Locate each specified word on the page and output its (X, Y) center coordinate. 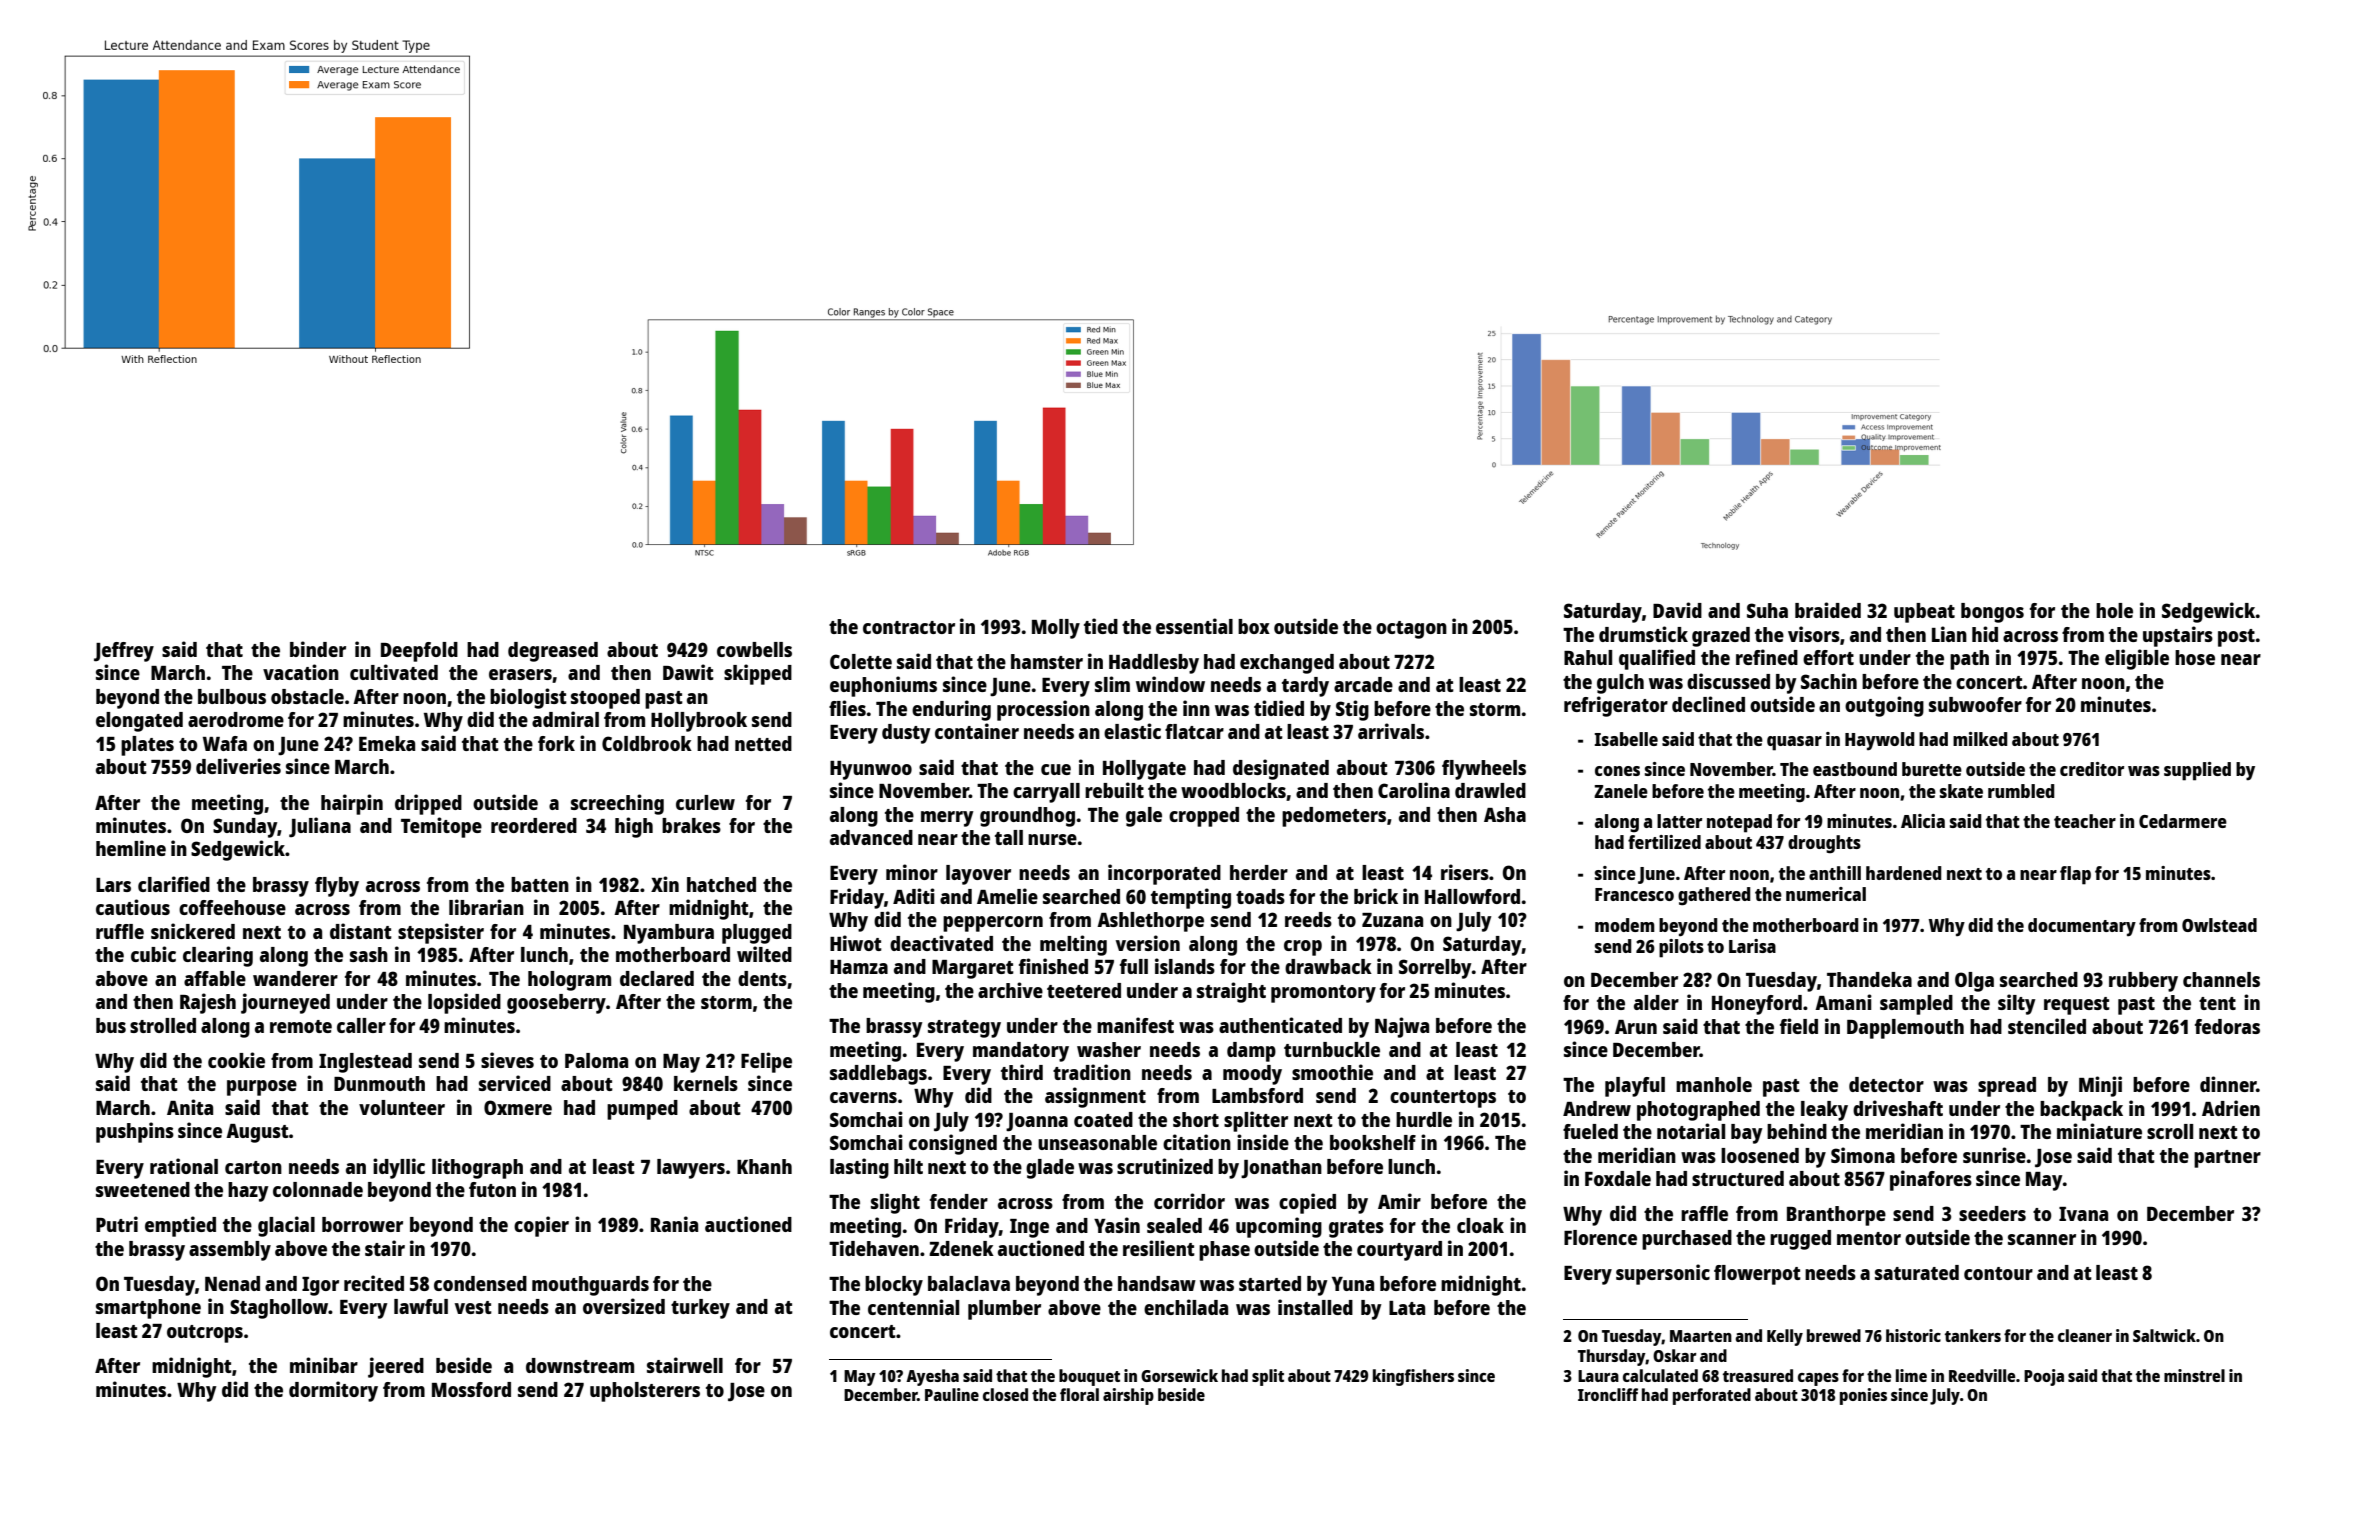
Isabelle (1626, 739)
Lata (1407, 1308)
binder (318, 649)
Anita (190, 1107)
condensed (480, 1283)
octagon (1411, 630)
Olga (1974, 982)
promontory (1323, 994)
